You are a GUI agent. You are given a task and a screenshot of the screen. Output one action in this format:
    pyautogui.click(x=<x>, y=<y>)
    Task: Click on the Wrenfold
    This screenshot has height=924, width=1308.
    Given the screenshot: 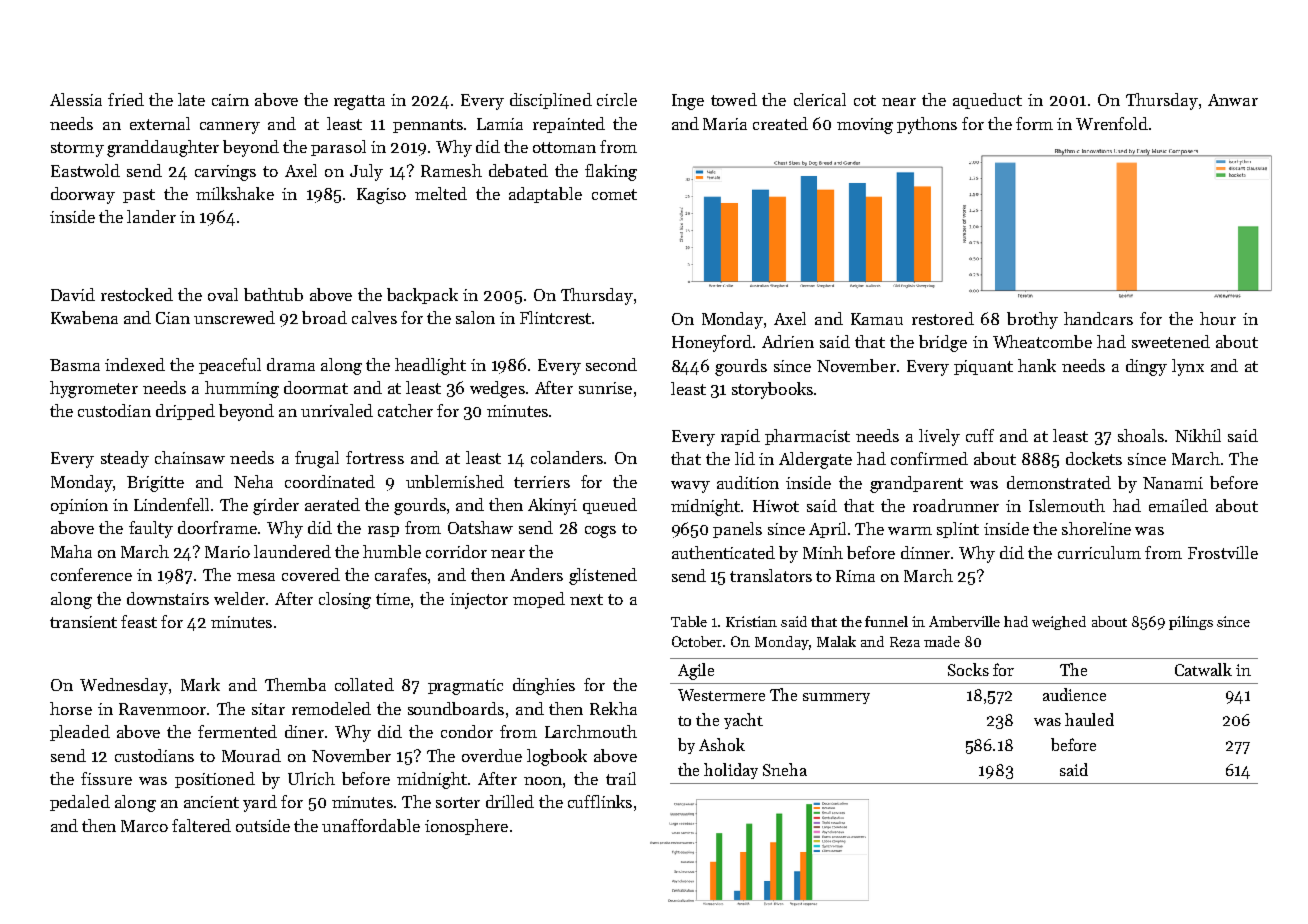 What is the action you would take?
    pyautogui.click(x=1112, y=123)
